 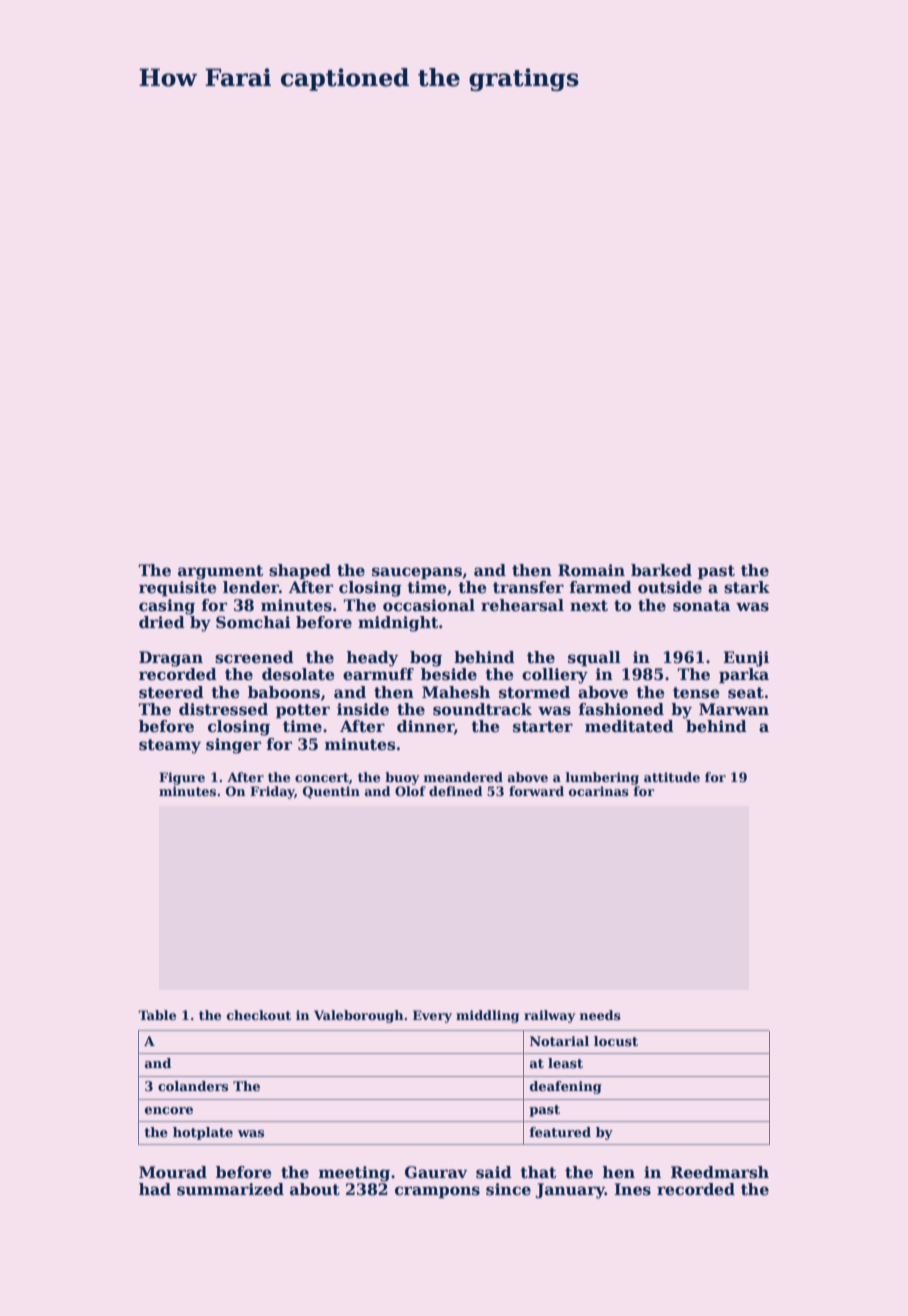 I want to click on Olof, so click(x=410, y=791).
